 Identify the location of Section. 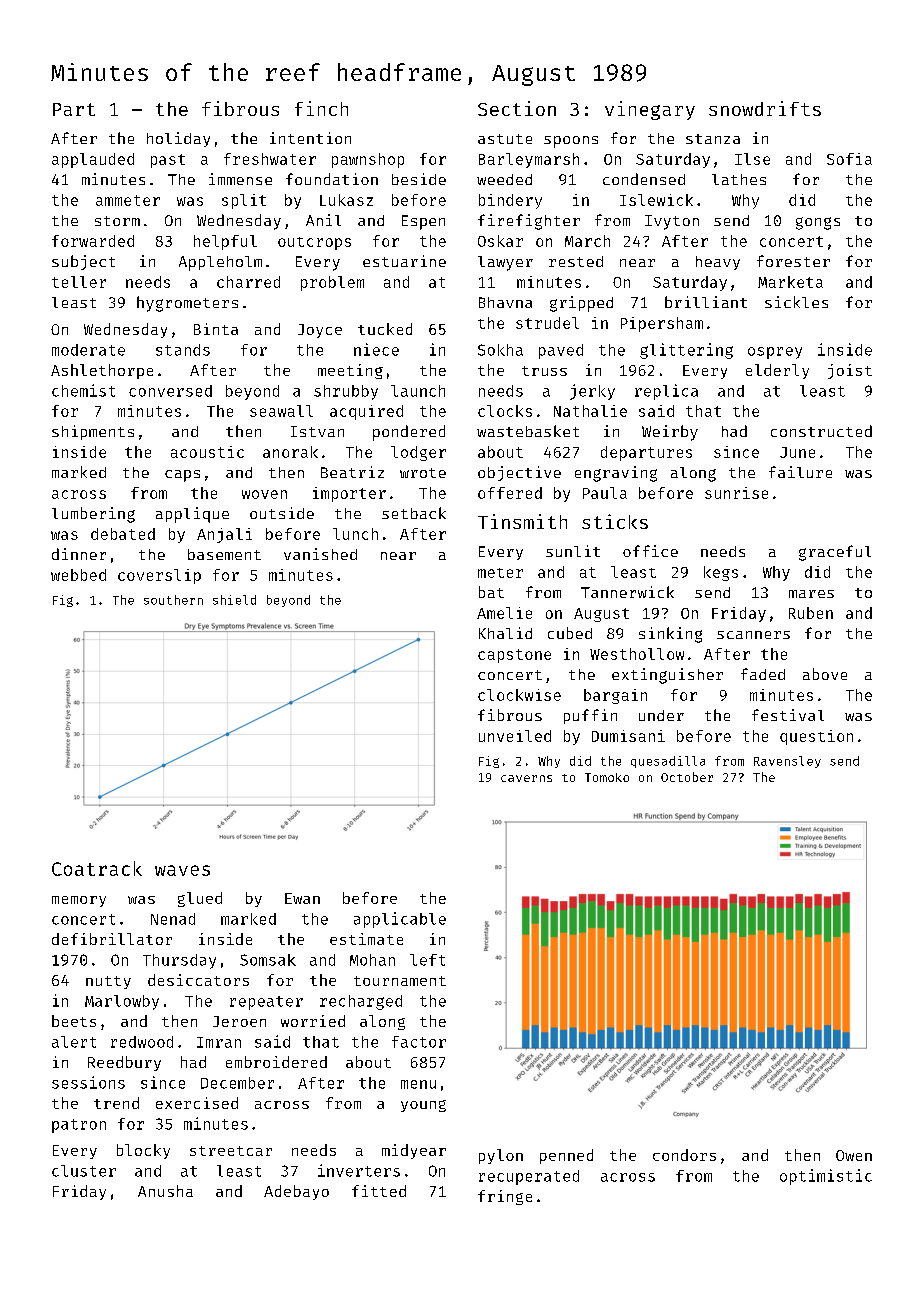
(517, 108).
